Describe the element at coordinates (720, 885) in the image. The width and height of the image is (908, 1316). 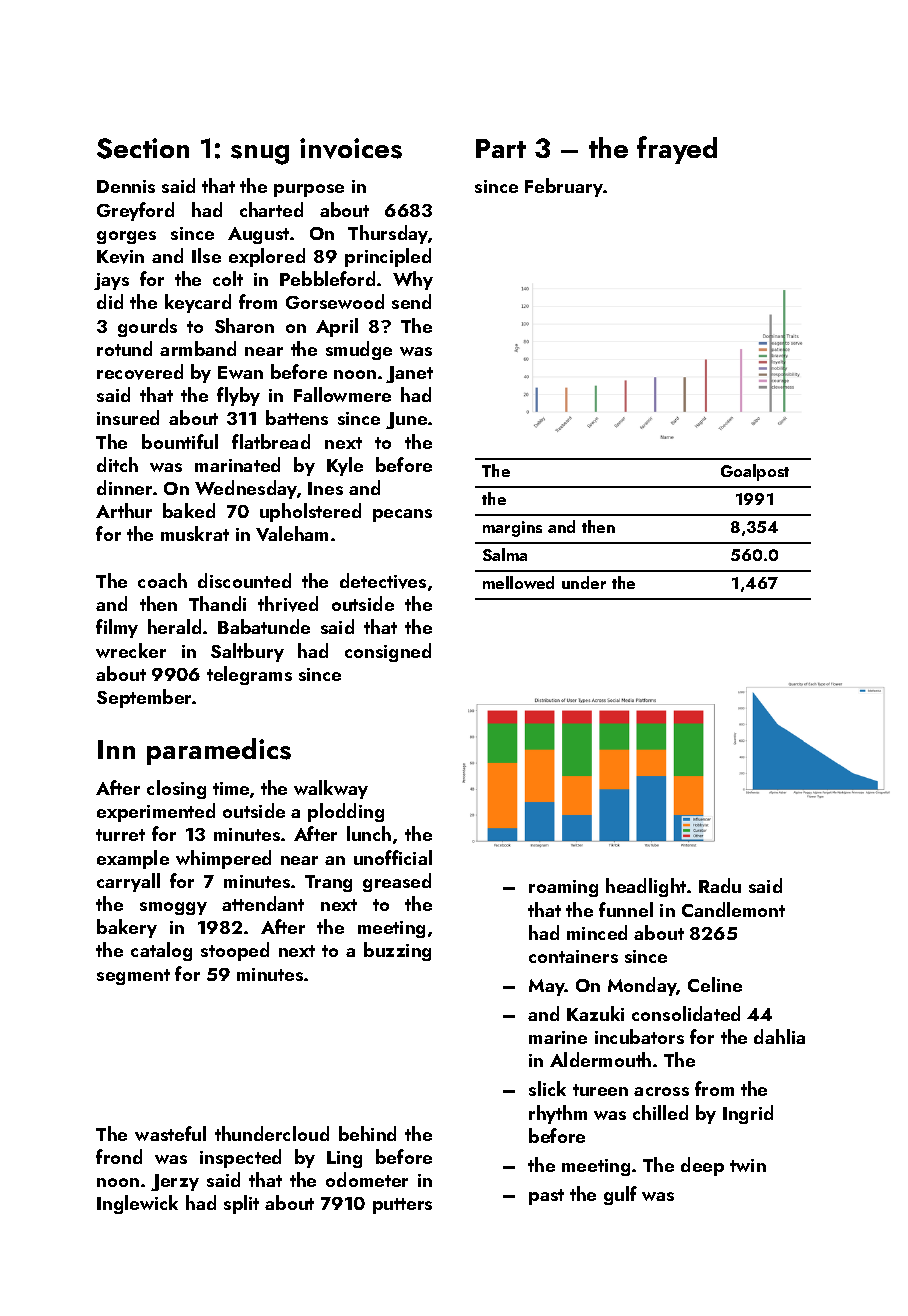
I see `Radu` at that location.
